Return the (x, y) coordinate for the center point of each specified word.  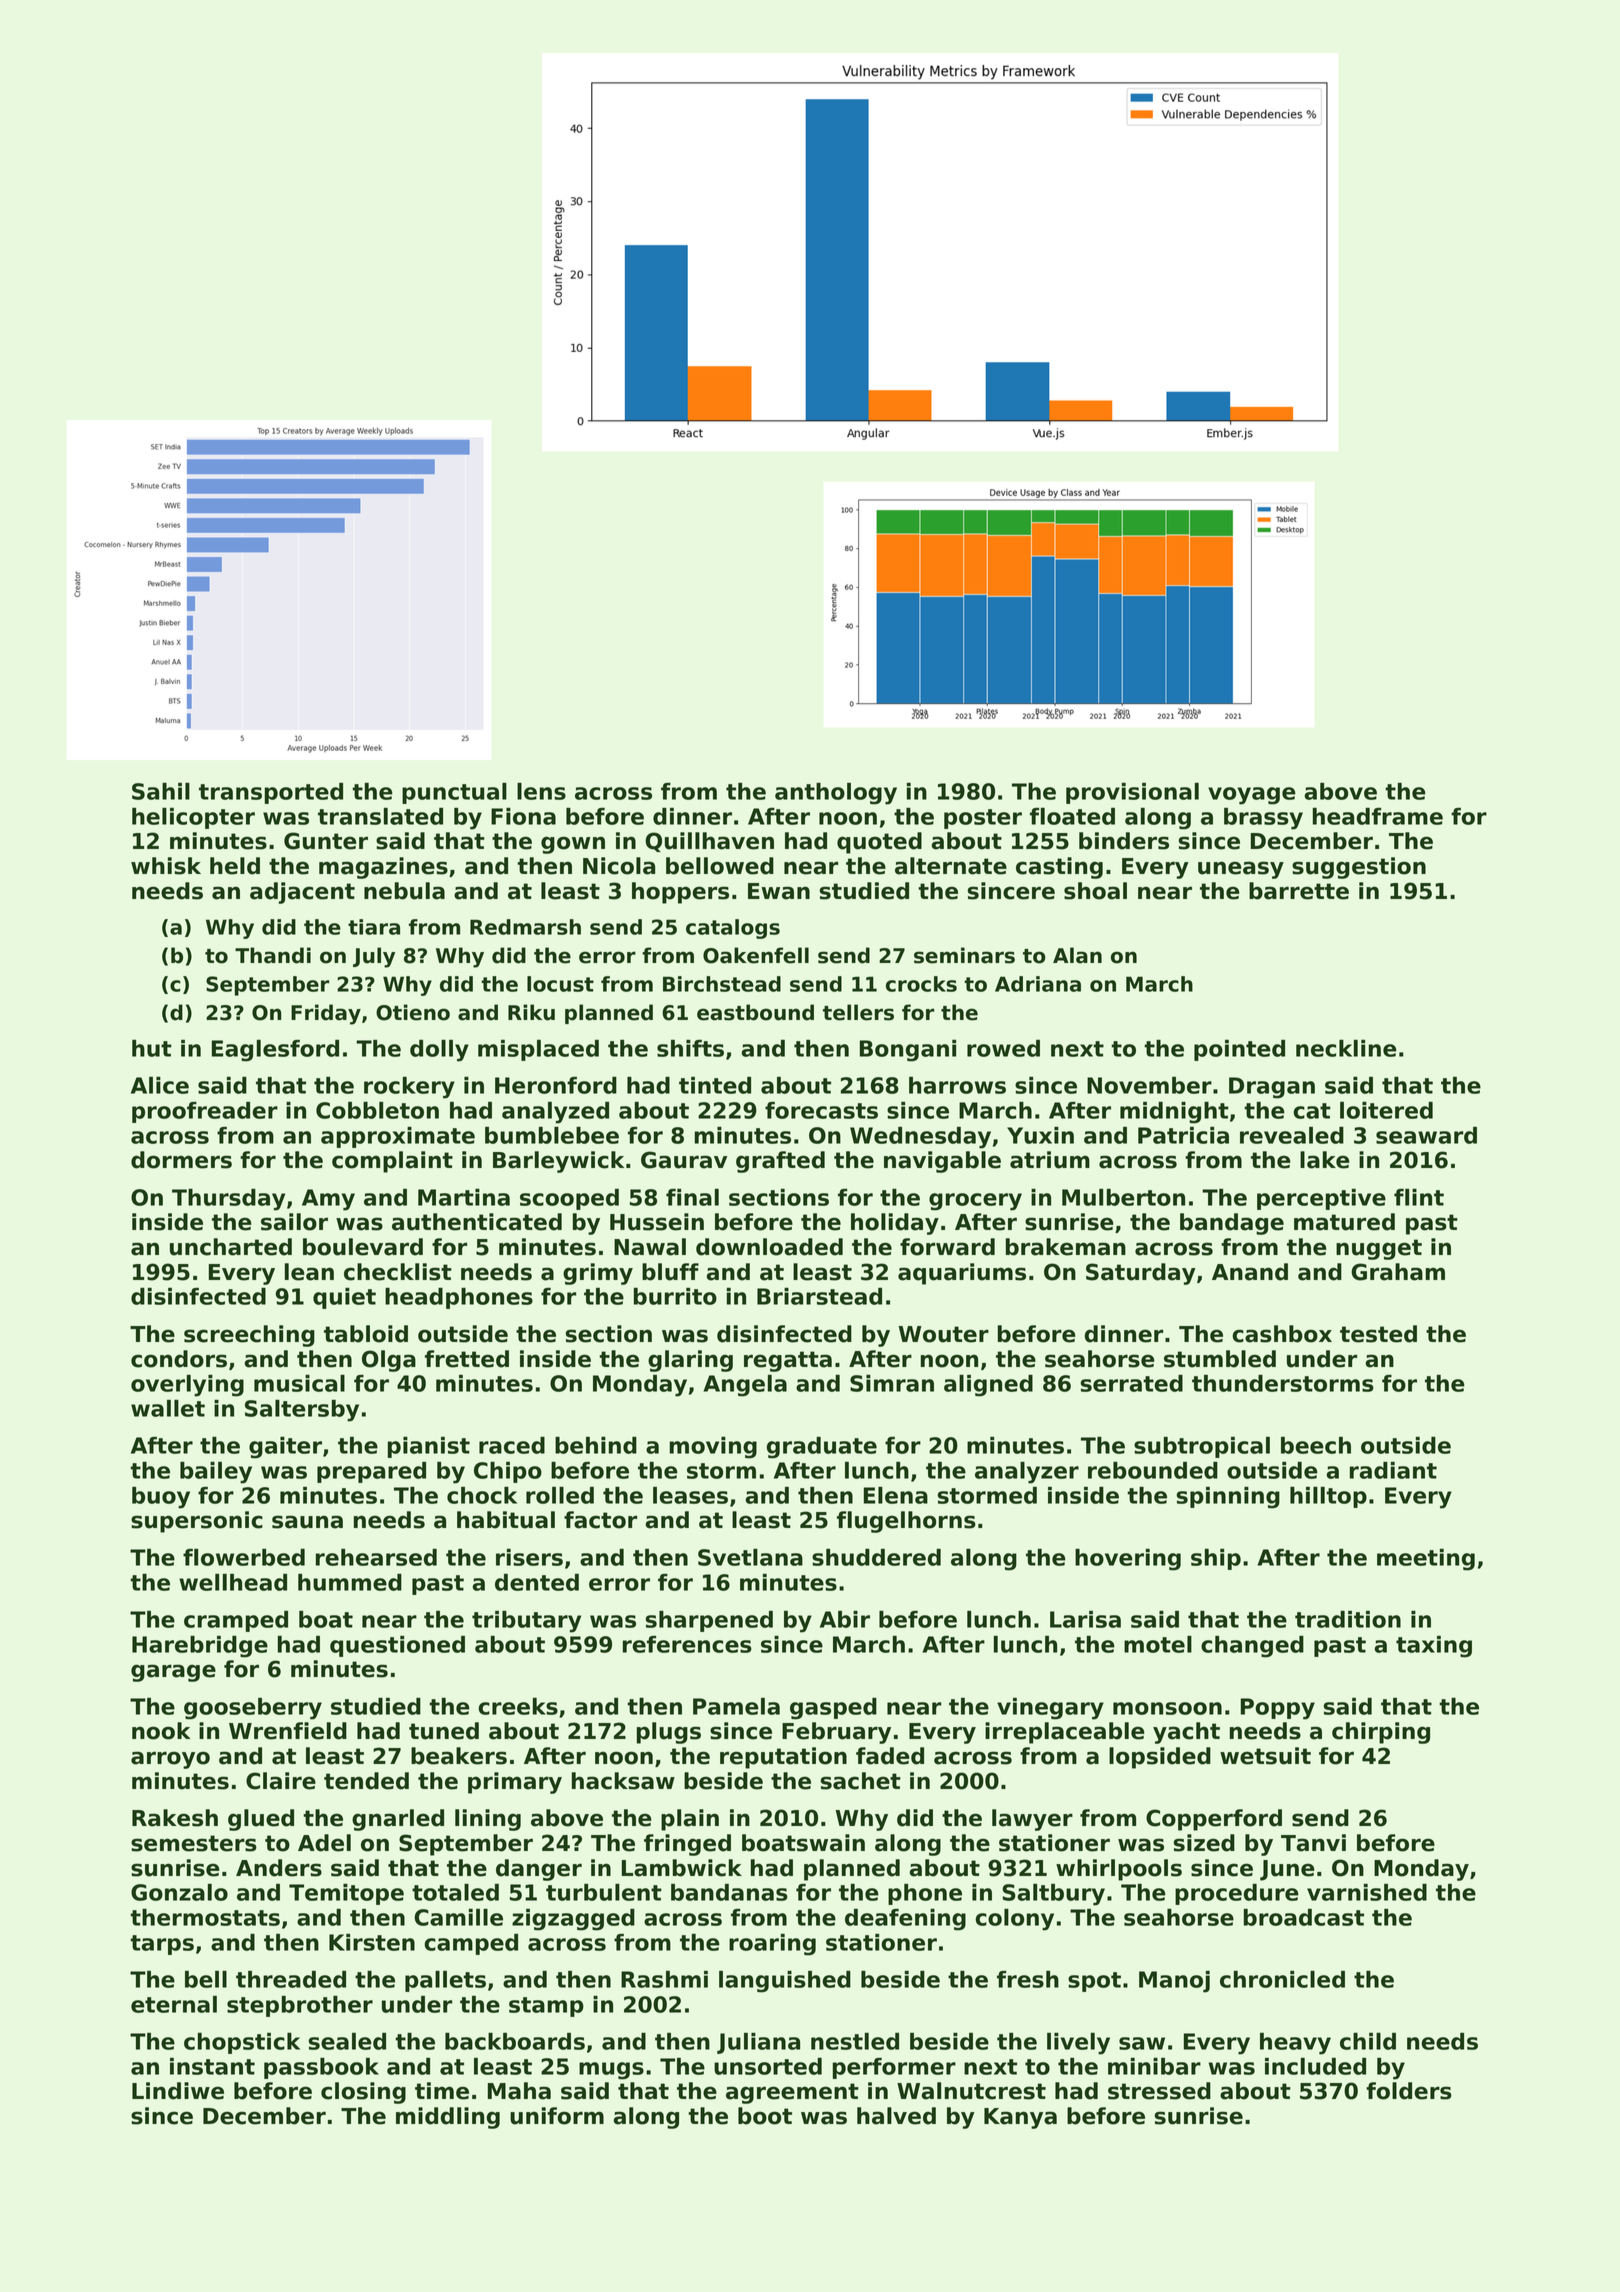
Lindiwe (178, 2091)
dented (537, 1582)
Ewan (779, 891)
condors (179, 1359)
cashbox (1282, 1334)
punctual (454, 793)
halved (896, 2116)
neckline (1346, 1048)
